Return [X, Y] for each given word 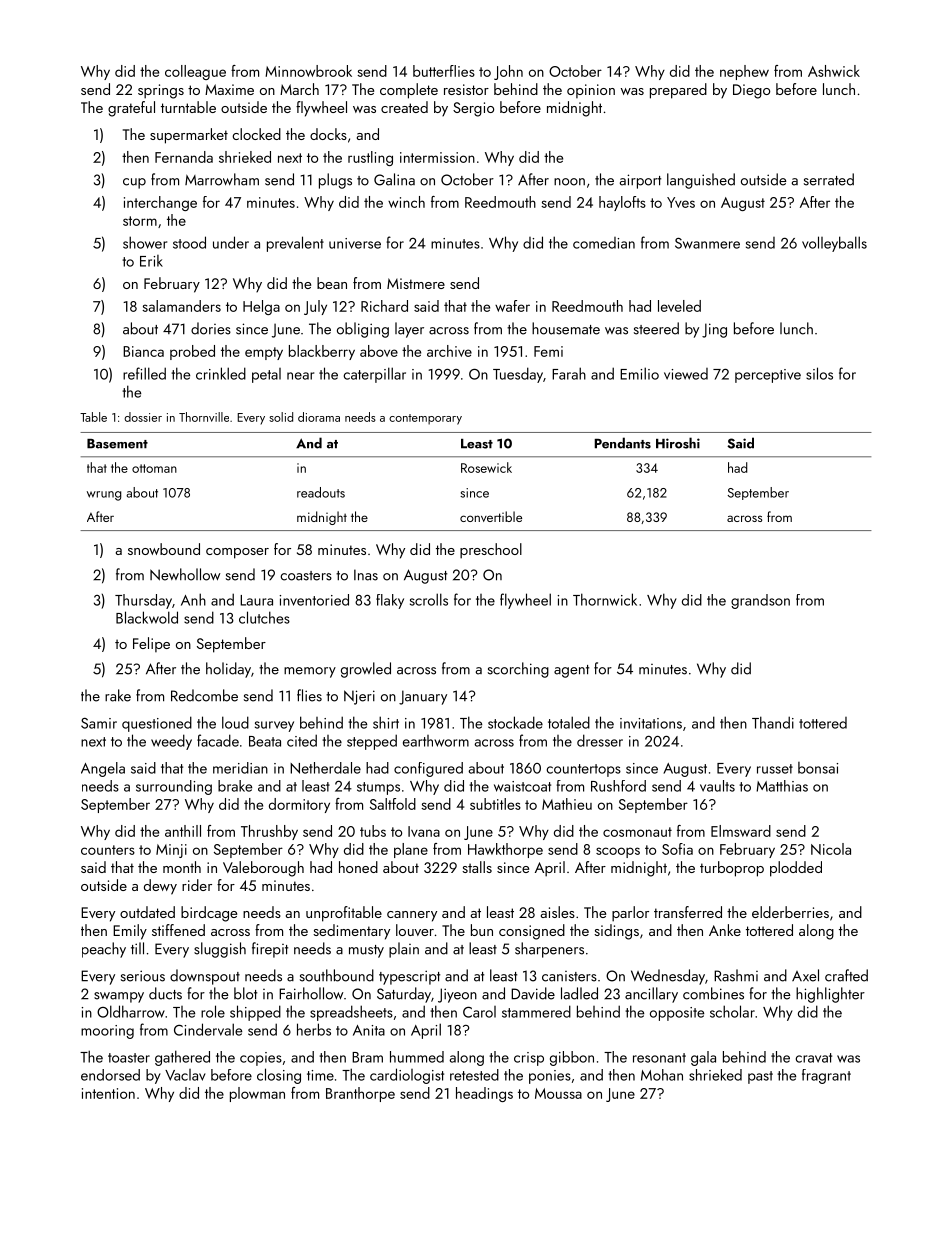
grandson [760, 601]
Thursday [143, 601]
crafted [846, 975]
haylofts [622, 203]
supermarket [189, 136]
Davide [533, 993]
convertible [491, 516]
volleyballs [834, 244]
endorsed [110, 1075]
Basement [117, 444]
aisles [558, 912]
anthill [183, 831]
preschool [491, 551]
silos [819, 373]
